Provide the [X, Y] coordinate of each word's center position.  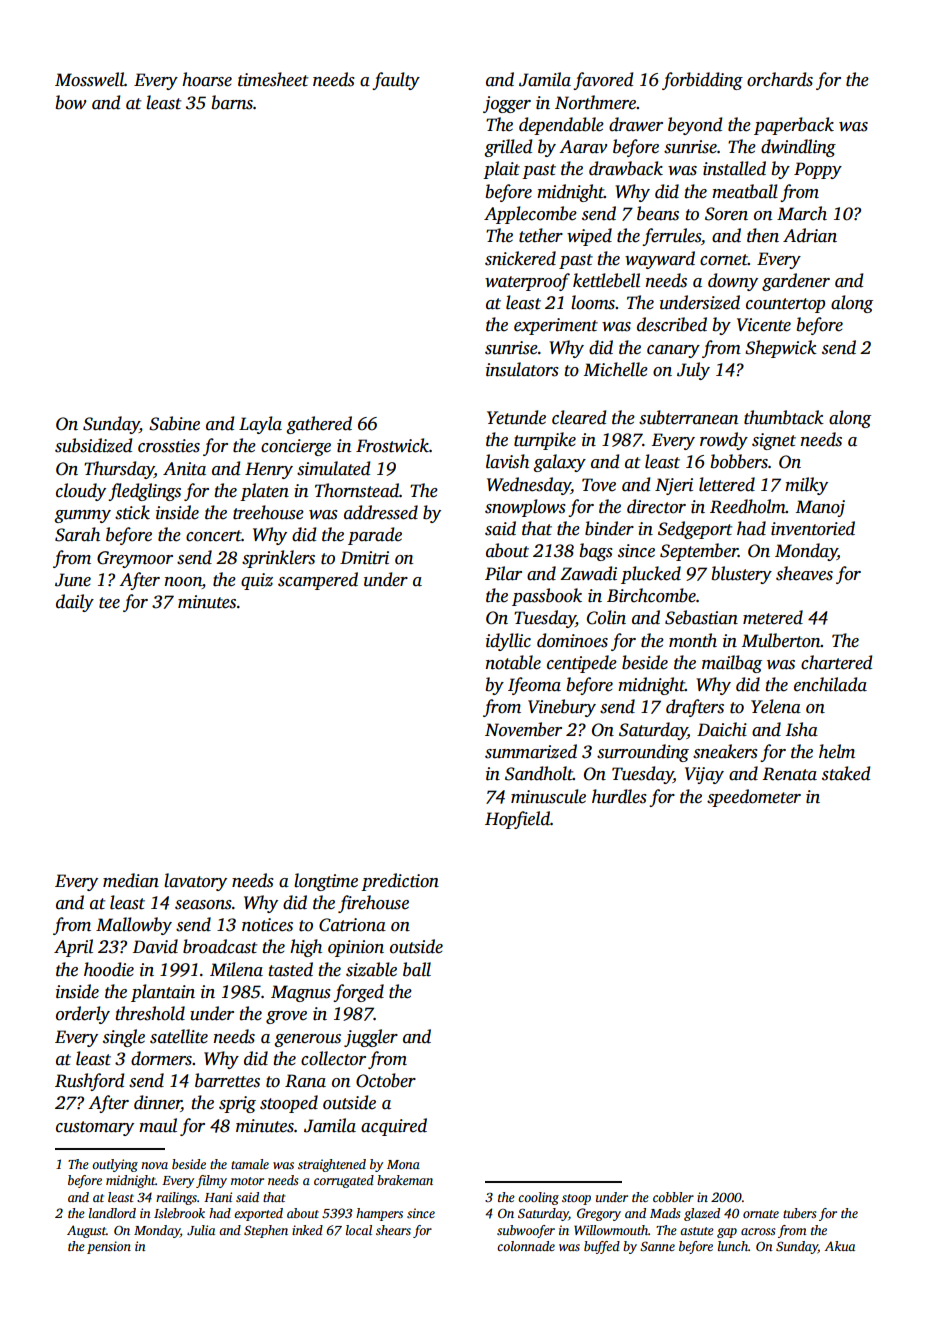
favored [603, 81]
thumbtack [784, 417]
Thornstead [357, 490]
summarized [531, 751]
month [693, 640]
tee [109, 603]
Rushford [89, 1082]
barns [232, 102]
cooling [538, 1198]
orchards [780, 79]
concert [214, 536]
